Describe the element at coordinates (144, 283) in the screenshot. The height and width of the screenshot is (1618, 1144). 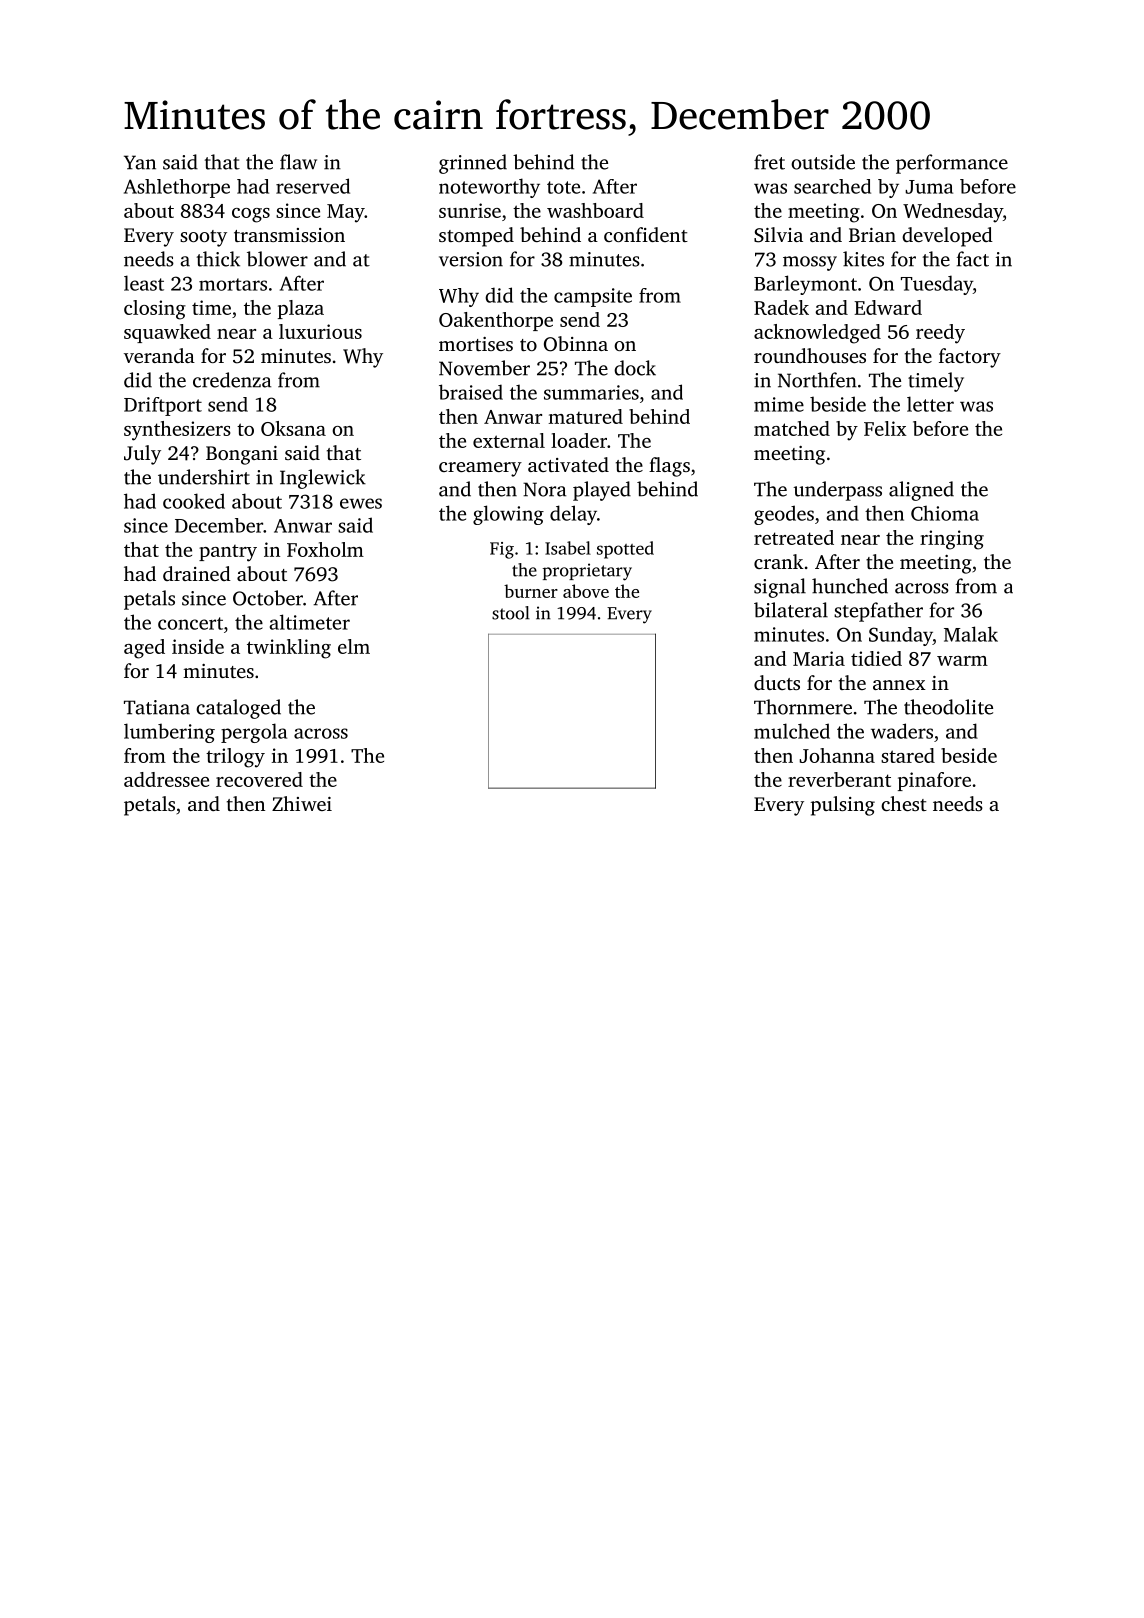
I see `least` at that location.
